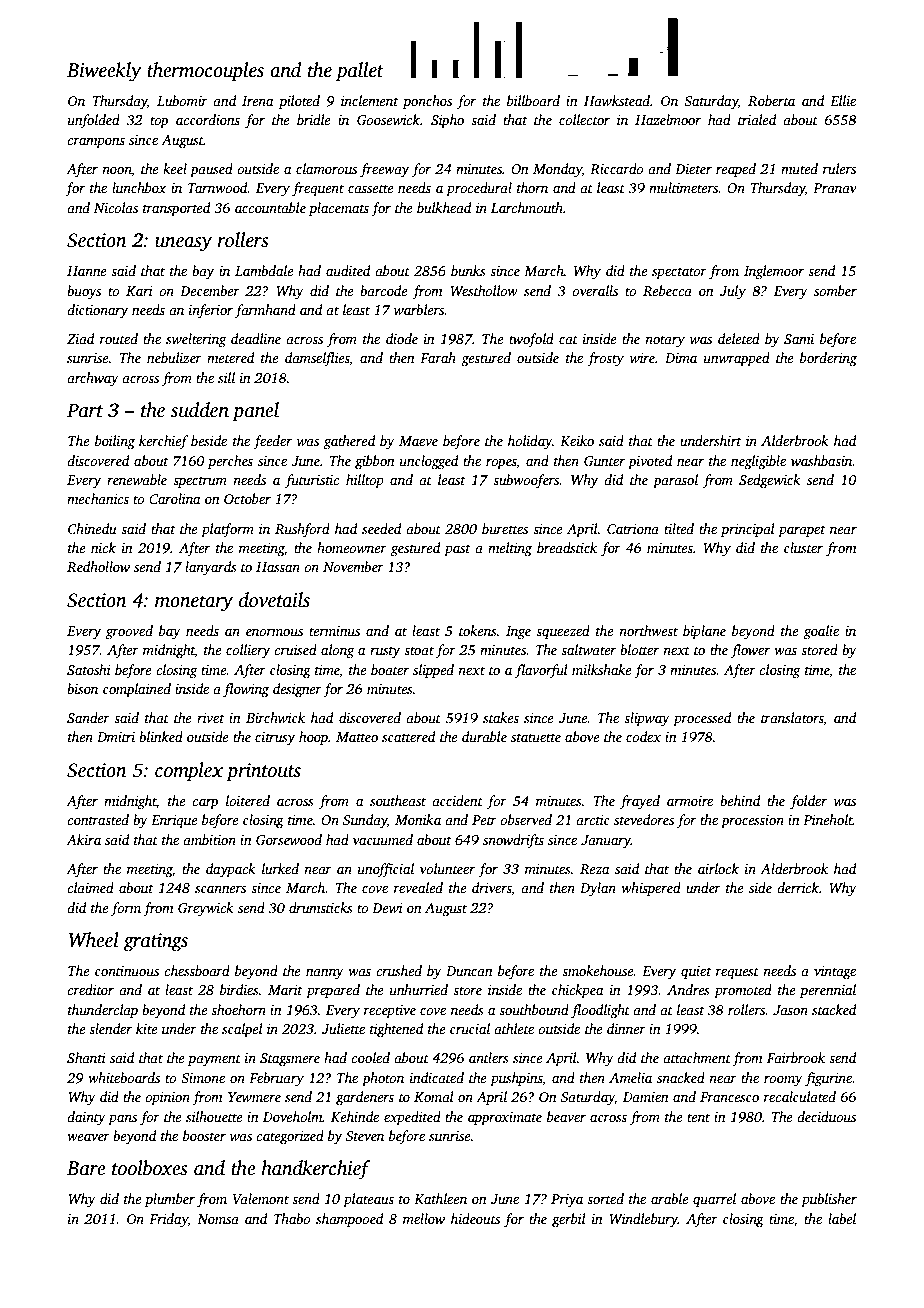 The height and width of the screenshot is (1308, 924). What do you see at coordinates (419, 309) in the screenshot?
I see `warblers` at bounding box center [419, 309].
